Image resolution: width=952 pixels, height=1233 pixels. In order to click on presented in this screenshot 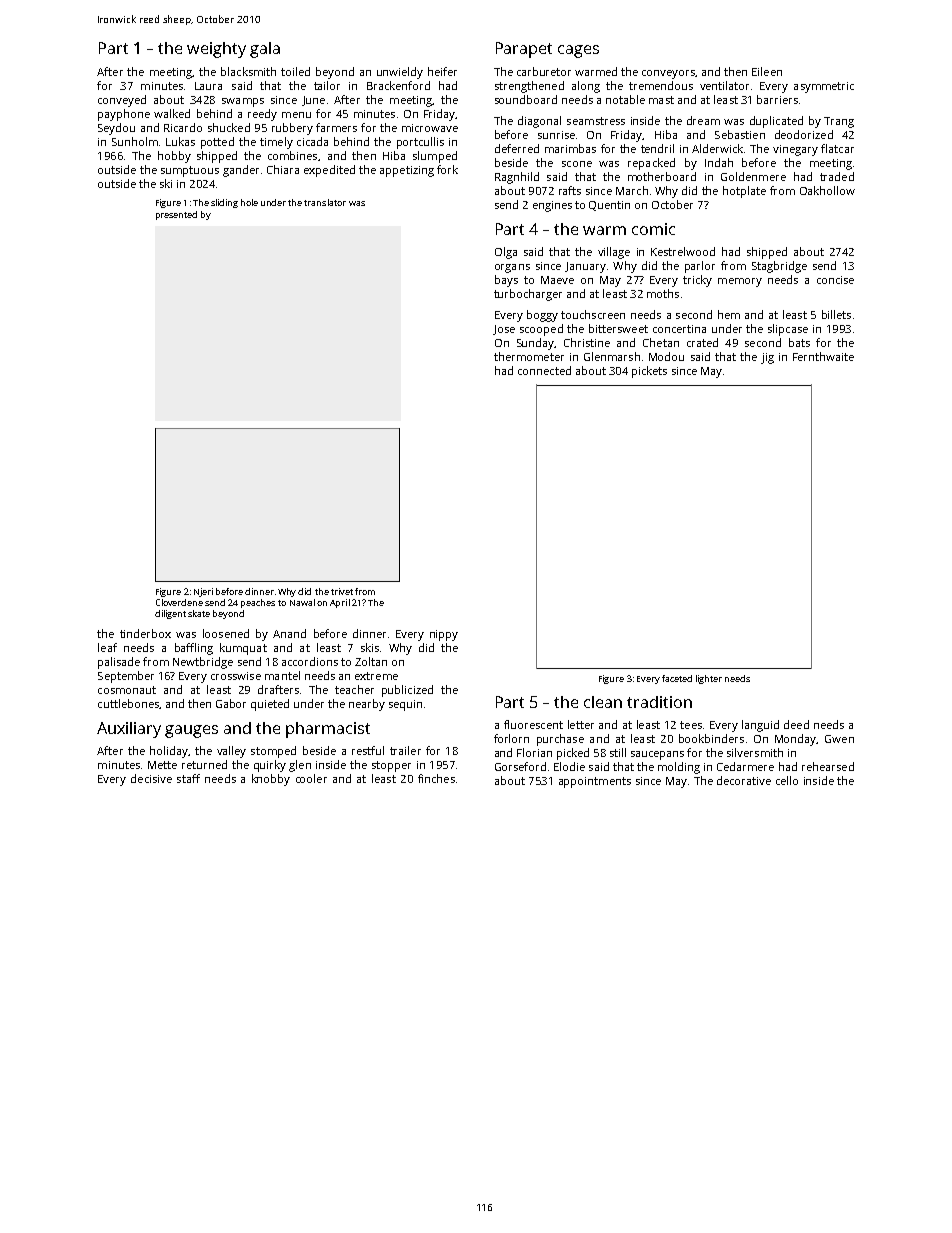, I will do `click(176, 215)`.
